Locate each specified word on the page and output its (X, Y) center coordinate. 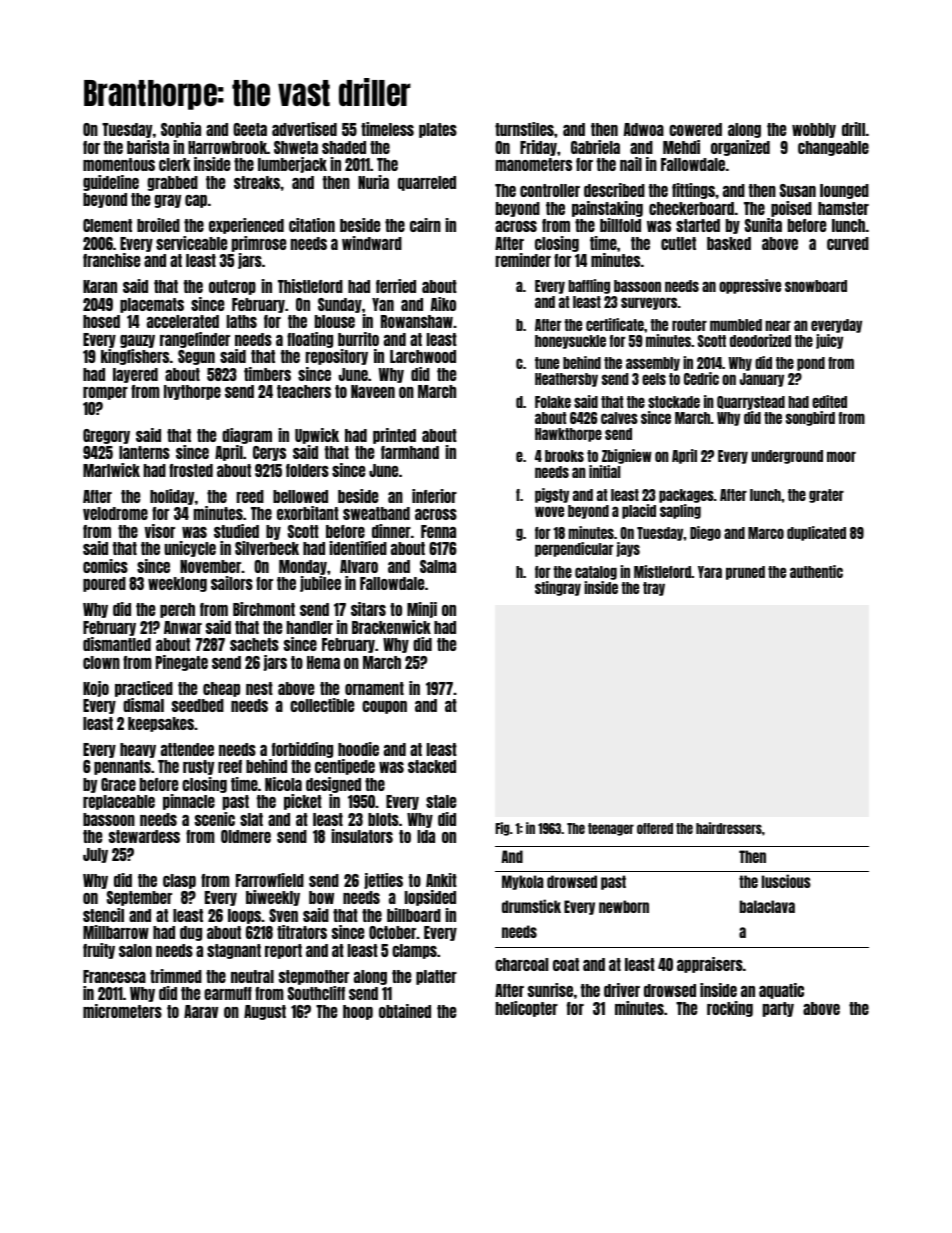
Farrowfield (270, 880)
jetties (383, 881)
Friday (538, 148)
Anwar (183, 627)
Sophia (181, 130)
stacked (432, 766)
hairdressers (729, 828)
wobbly (814, 130)
